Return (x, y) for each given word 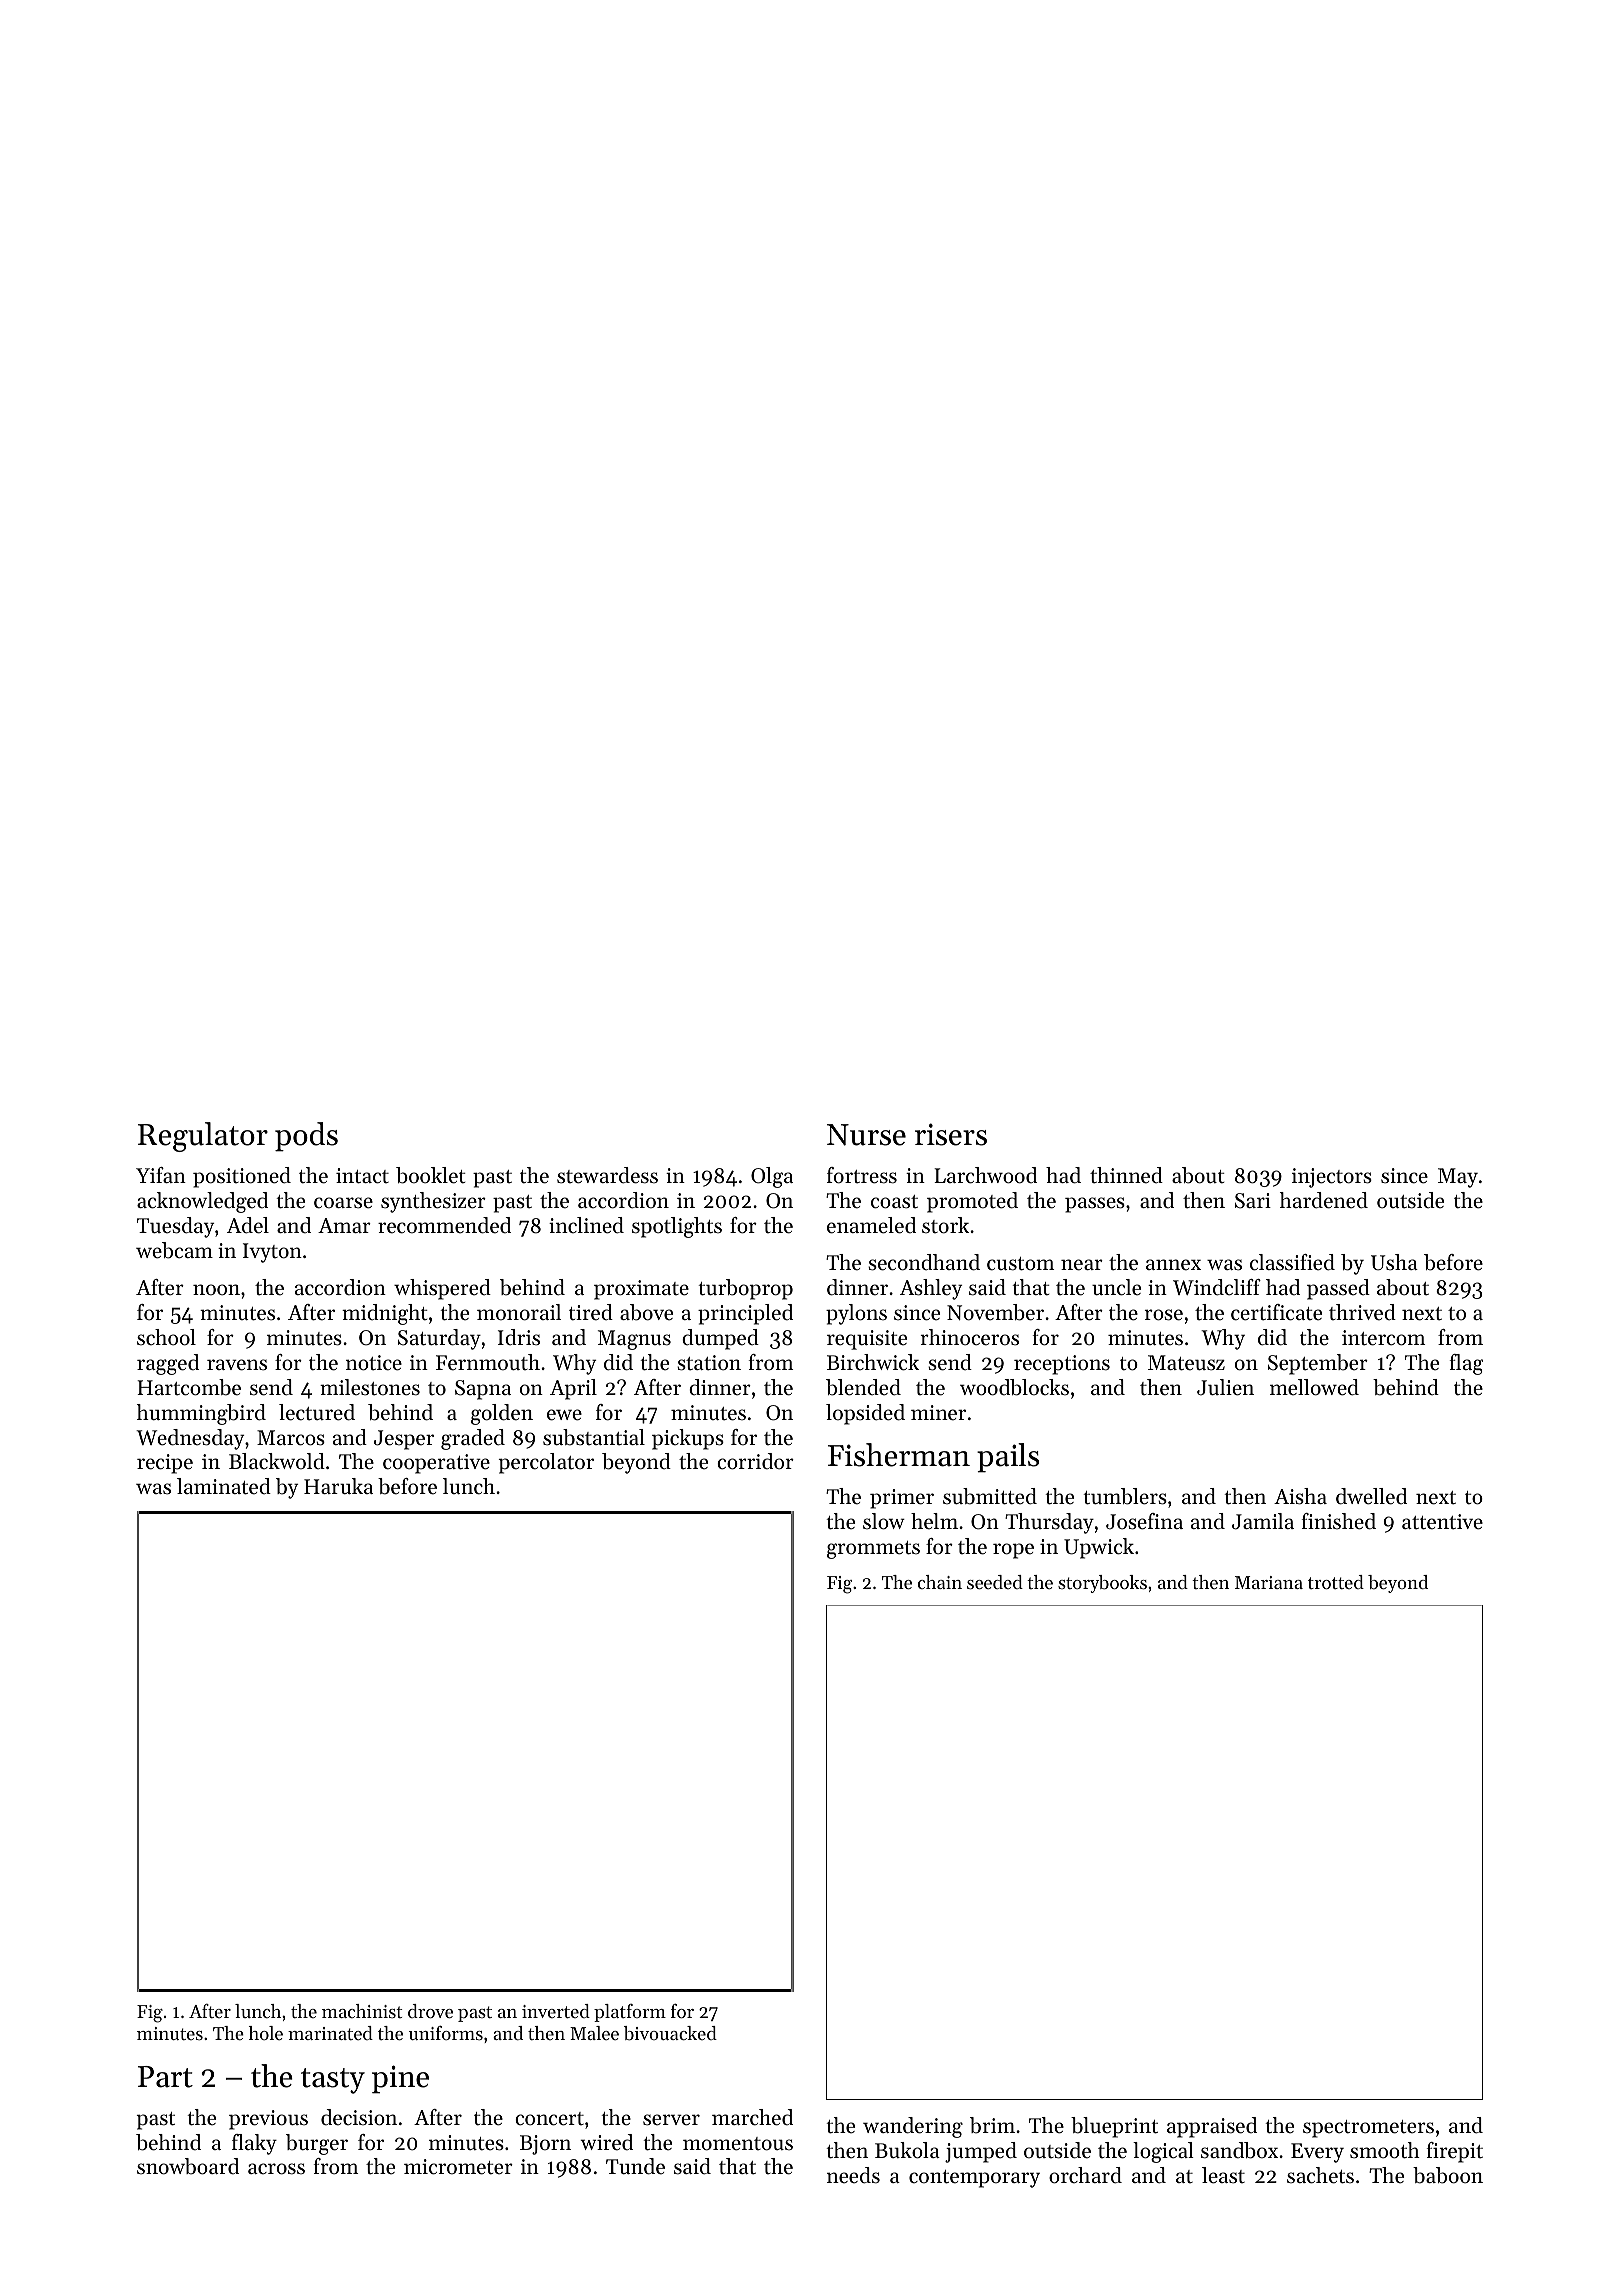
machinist (362, 2011)
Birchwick (873, 1362)
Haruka (338, 1486)
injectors (1332, 1178)
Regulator (203, 1137)
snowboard (188, 2166)
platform (630, 2013)
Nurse (866, 1135)
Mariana (1269, 1582)
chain (940, 1582)
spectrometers (1368, 2129)
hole (266, 2033)
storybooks (1102, 1584)
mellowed (1314, 1387)
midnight (384, 1314)
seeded (995, 1582)
